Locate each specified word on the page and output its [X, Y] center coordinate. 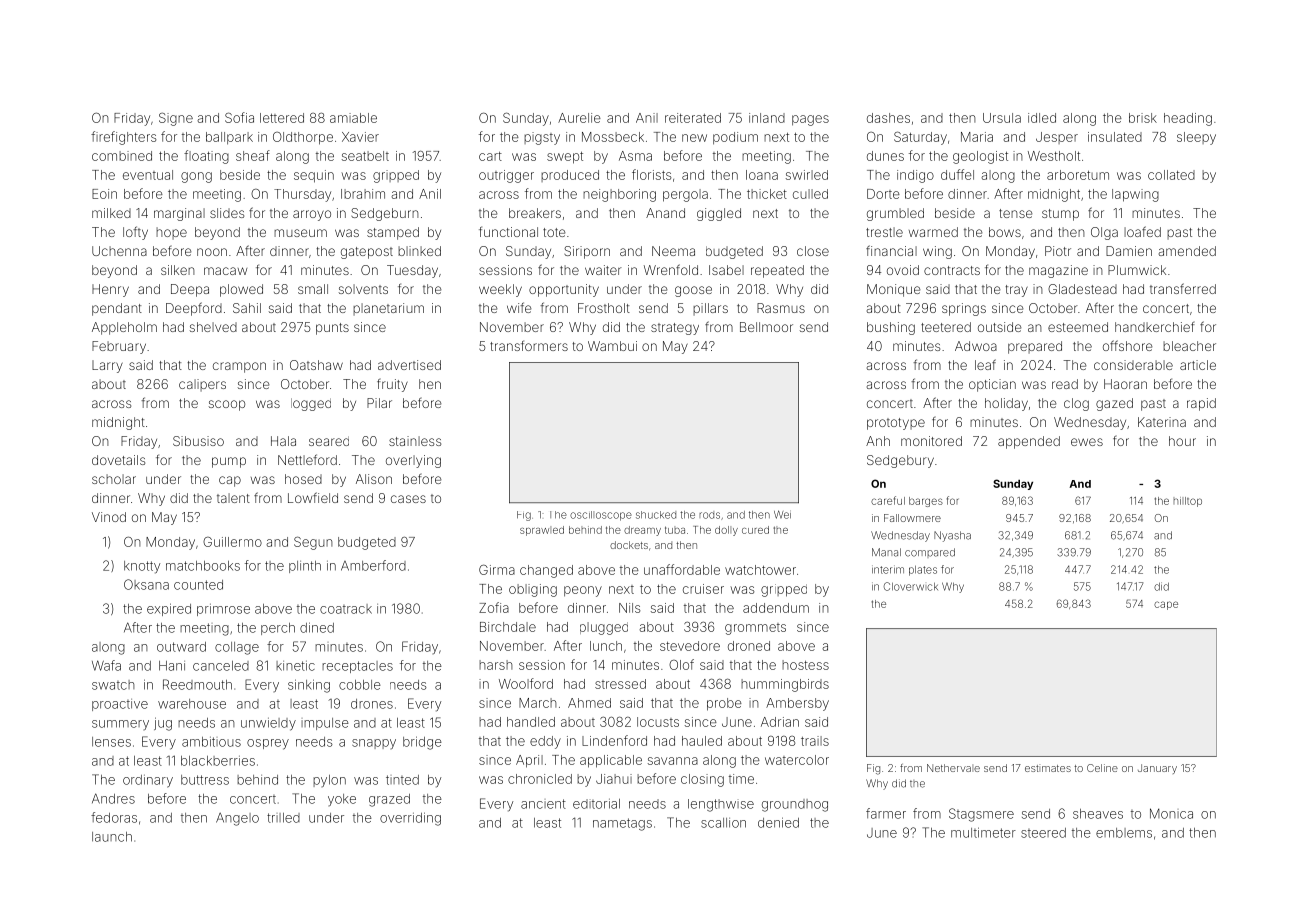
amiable [353, 118]
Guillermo [232, 542]
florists [651, 174]
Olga [1104, 233]
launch [112, 837]
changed [546, 571]
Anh [878, 441]
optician [992, 385]
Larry [107, 366]
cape [1166, 605]
